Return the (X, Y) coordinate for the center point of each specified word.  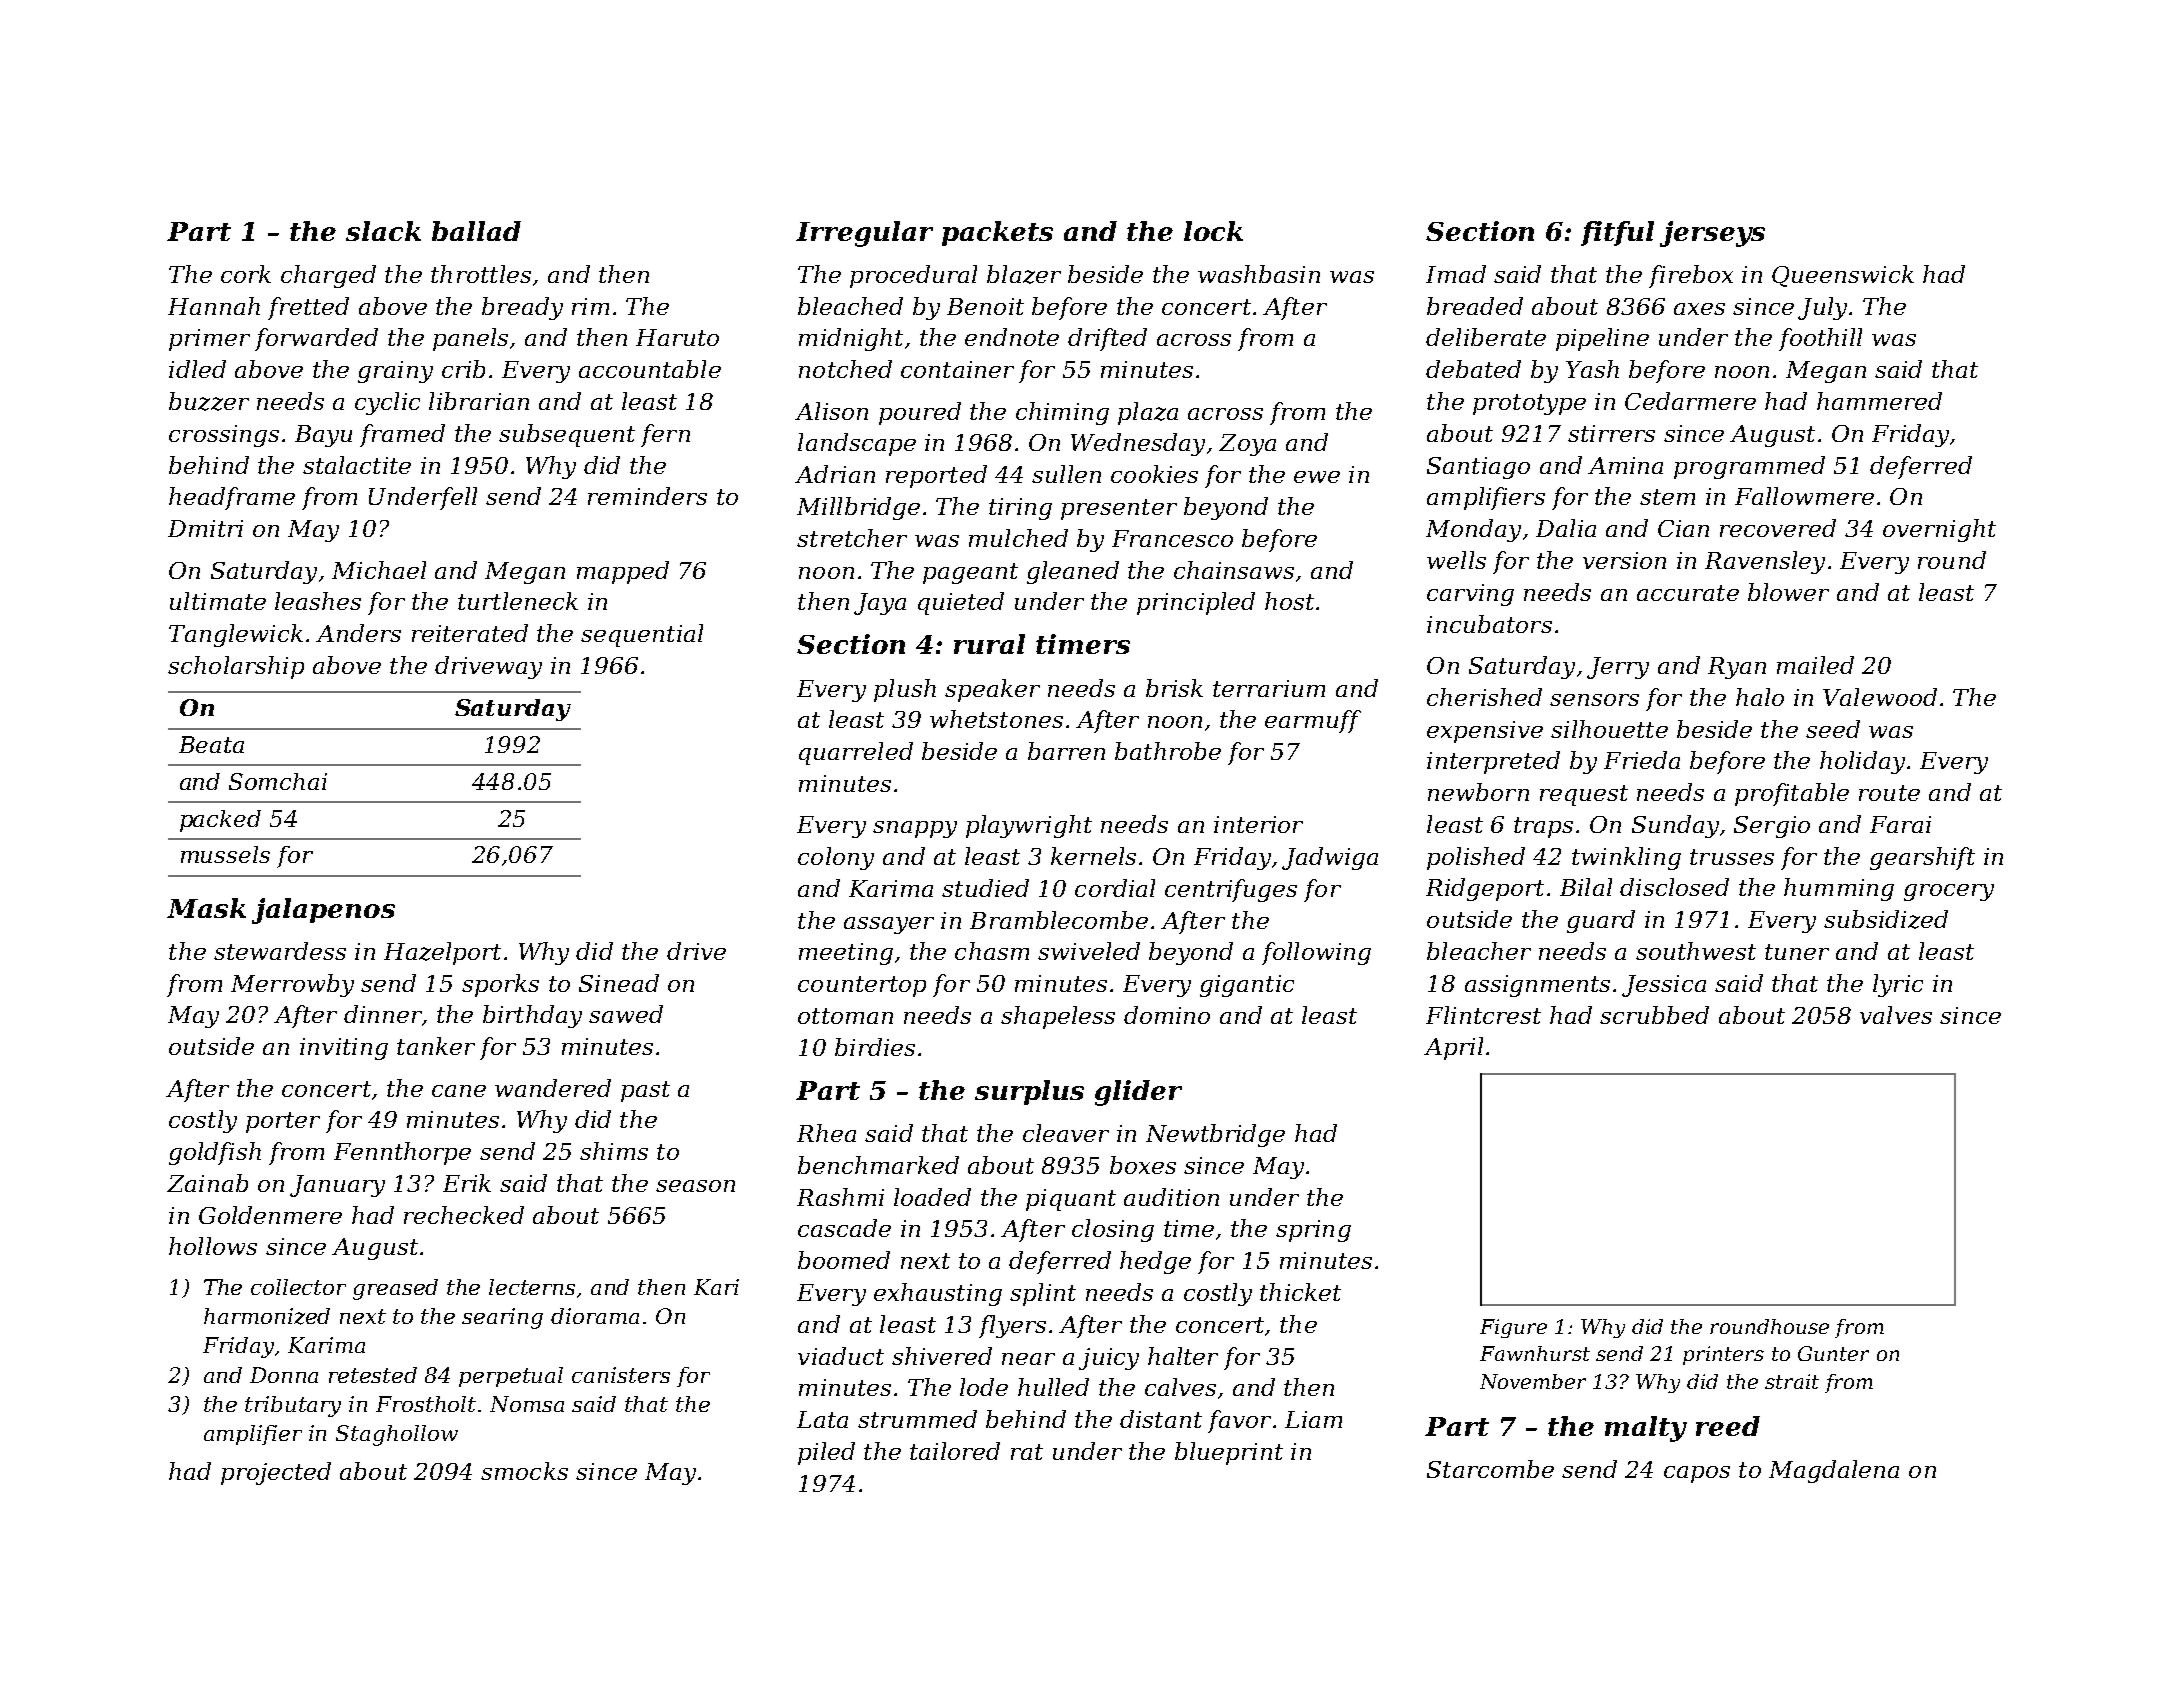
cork (246, 274)
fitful (1617, 233)
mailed (1815, 665)
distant (1161, 1419)
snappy (915, 829)
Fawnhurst (1535, 1353)
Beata (211, 744)
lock (1213, 231)
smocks (524, 1471)
